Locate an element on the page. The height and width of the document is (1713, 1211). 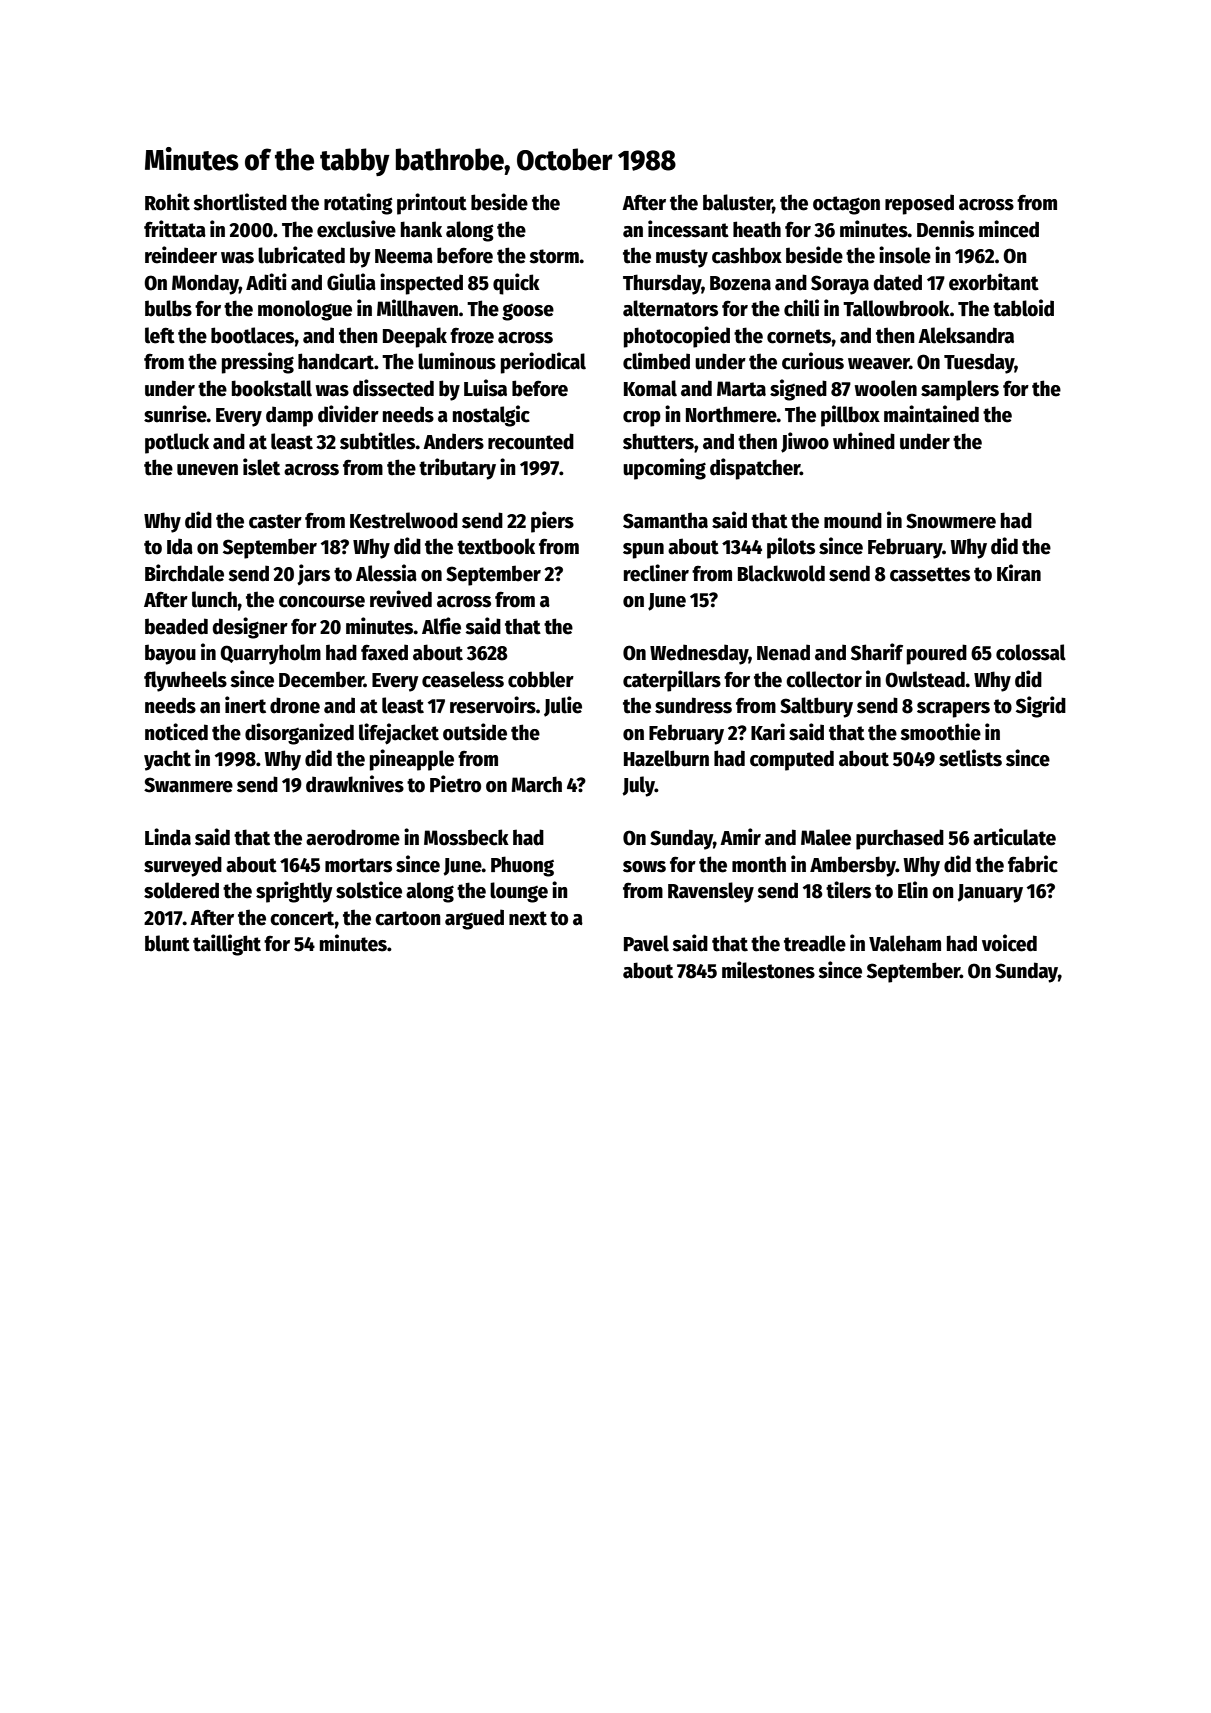
next is located at coordinates (528, 918).
